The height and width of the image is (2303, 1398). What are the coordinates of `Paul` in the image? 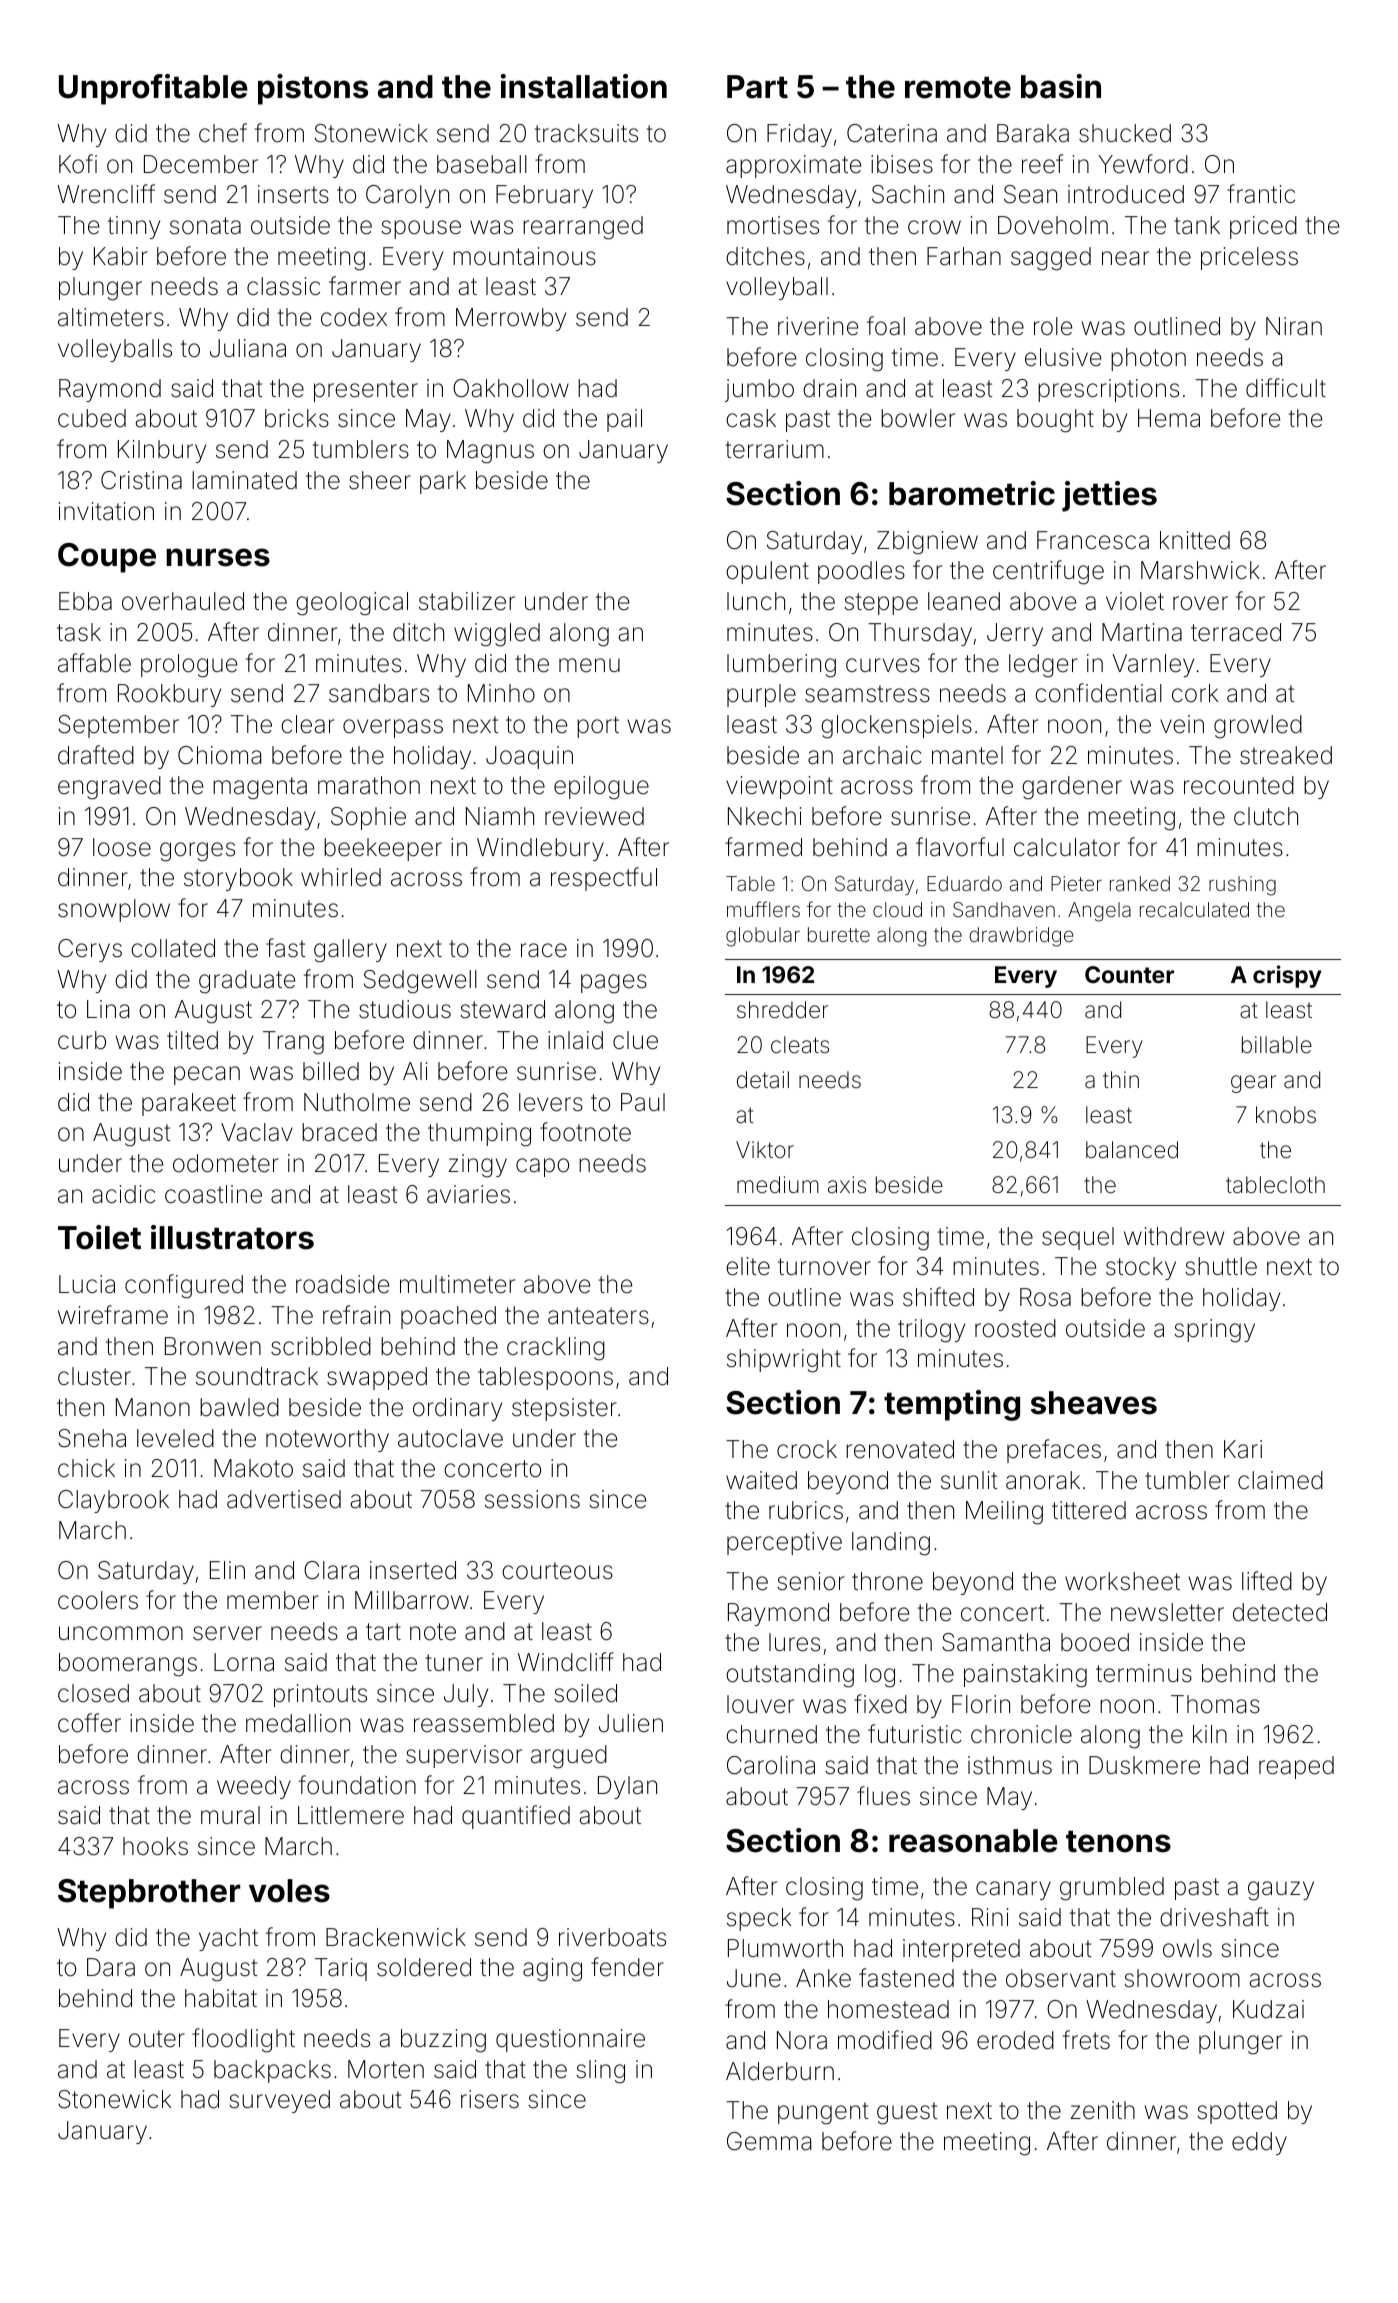 It's located at (643, 1102).
